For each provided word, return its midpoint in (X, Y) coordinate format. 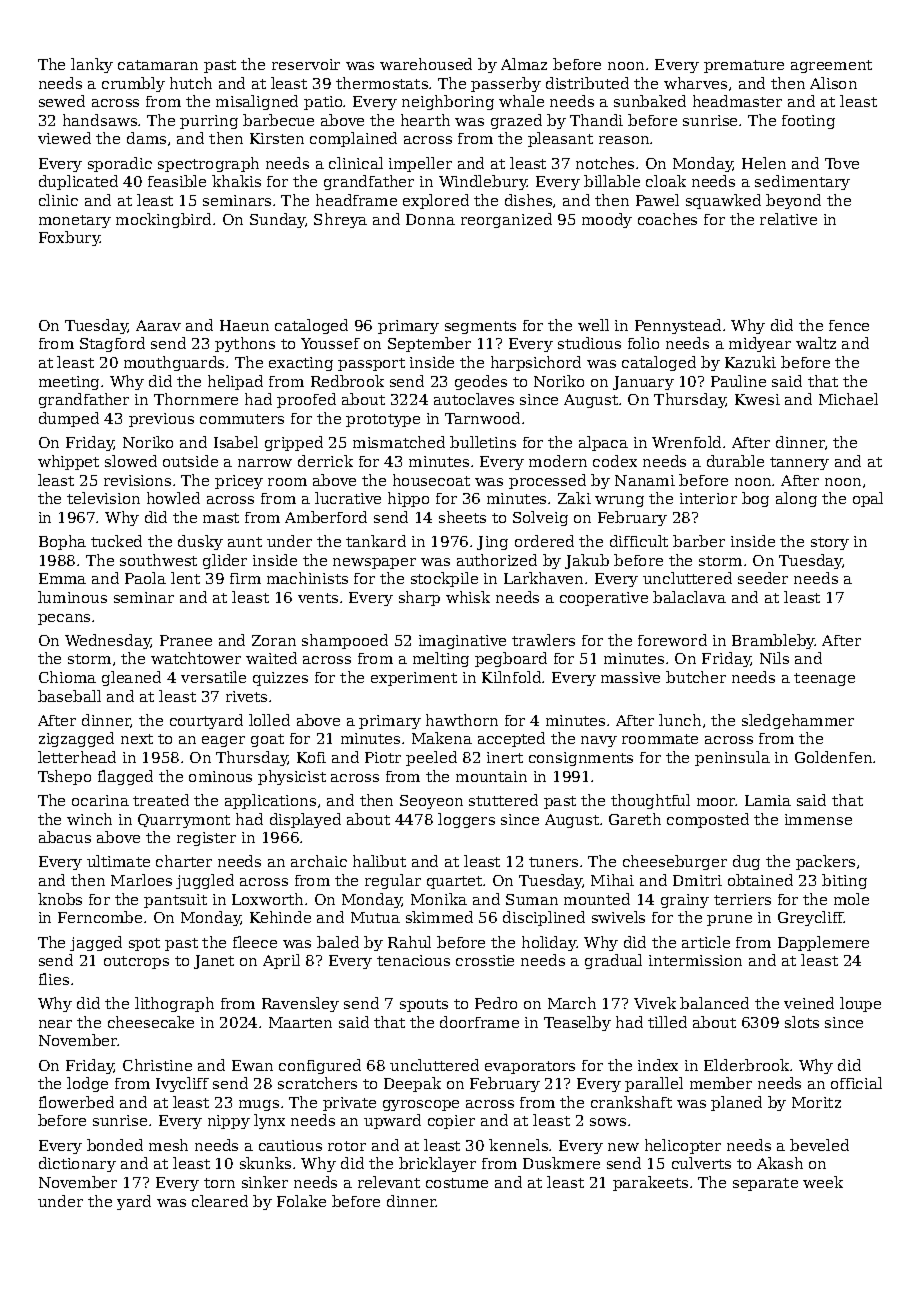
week (823, 1182)
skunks (265, 1163)
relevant (389, 1182)
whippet (68, 462)
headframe (356, 200)
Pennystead (678, 326)
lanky (92, 65)
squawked (723, 201)
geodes (481, 382)
